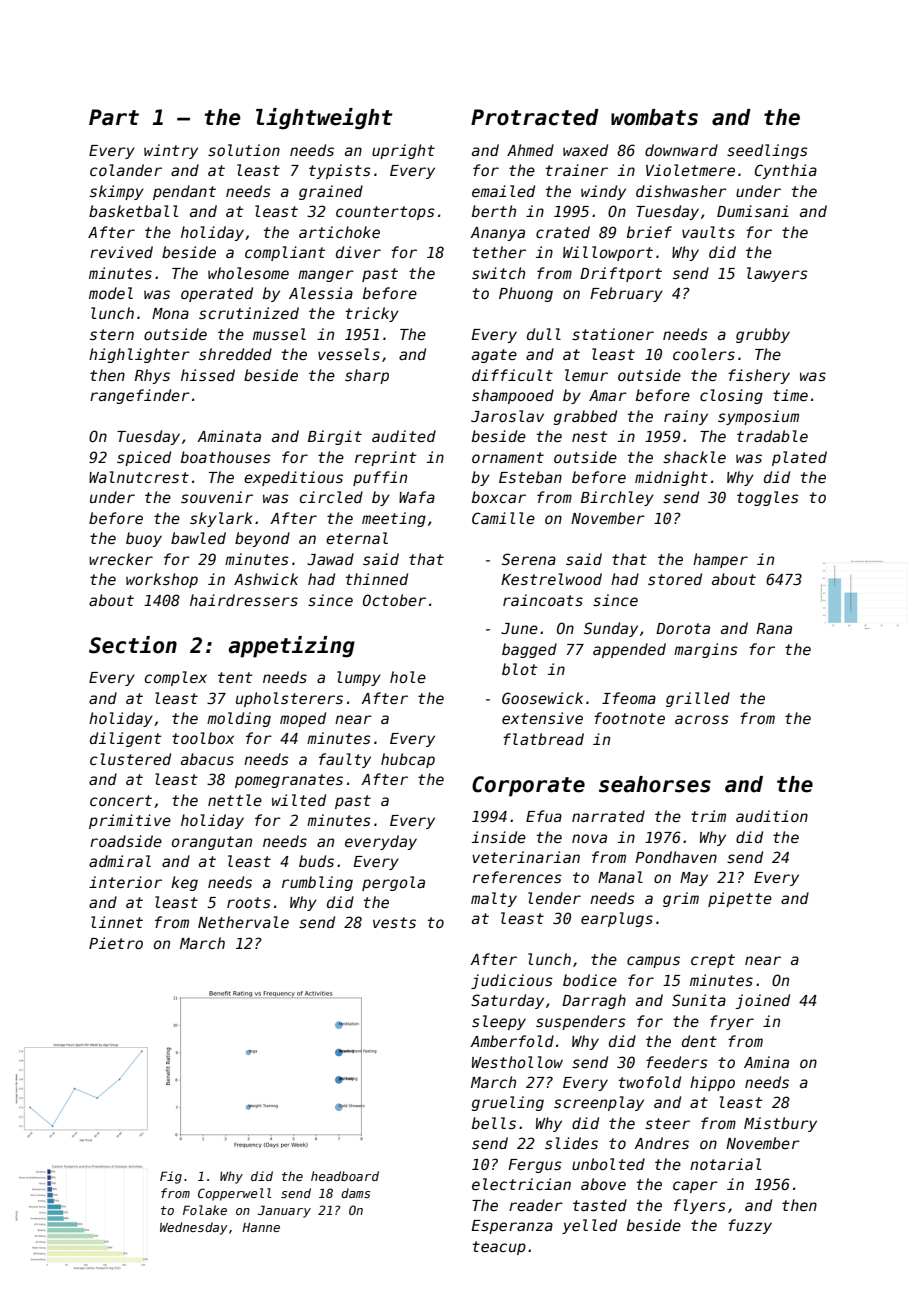  Describe the element at coordinates (140, 396) in the screenshot. I see `rangefinder` at that location.
